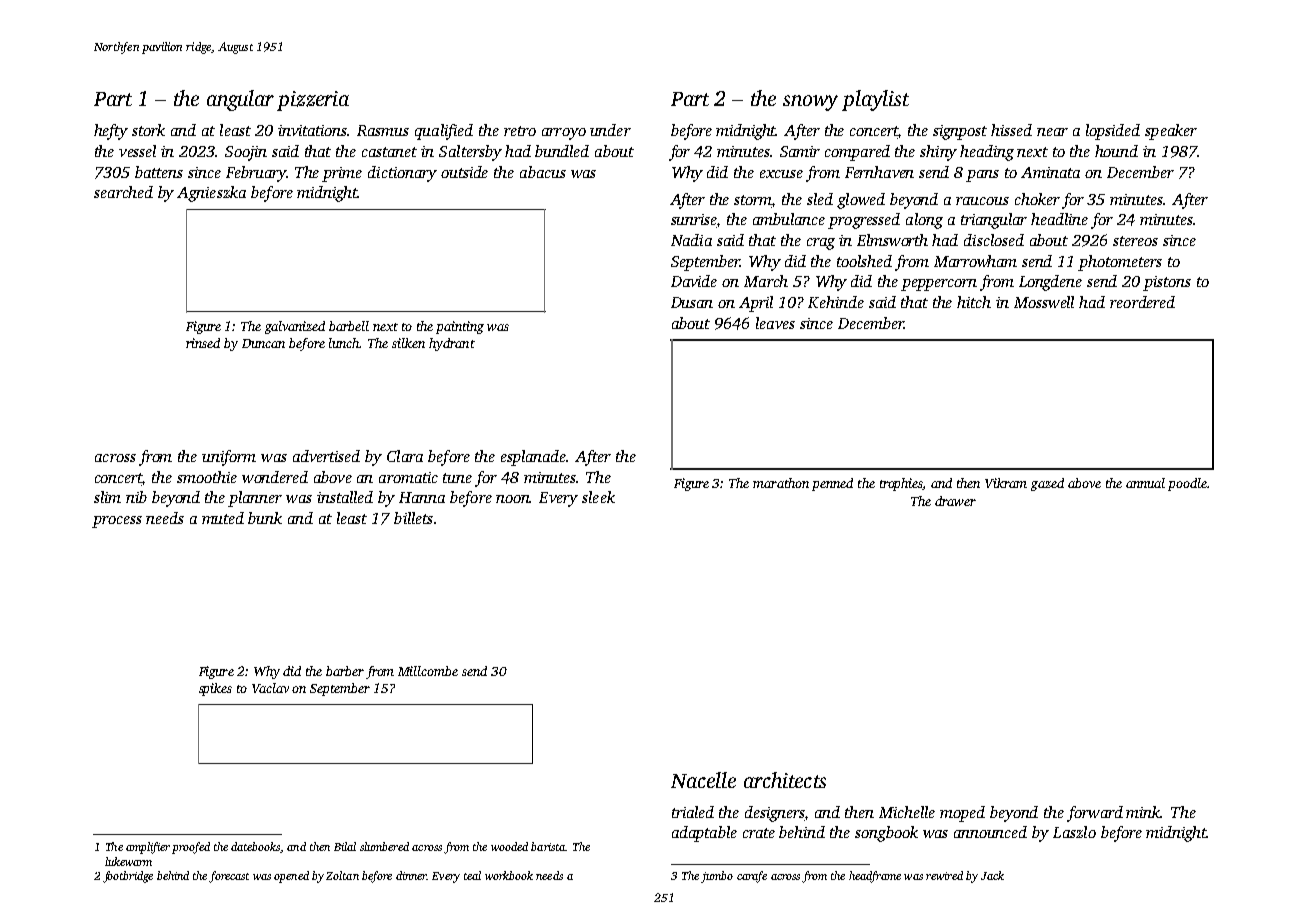 The width and height of the screenshot is (1308, 924). Describe the element at coordinates (1171, 132) in the screenshot. I see `speaker` at that location.
